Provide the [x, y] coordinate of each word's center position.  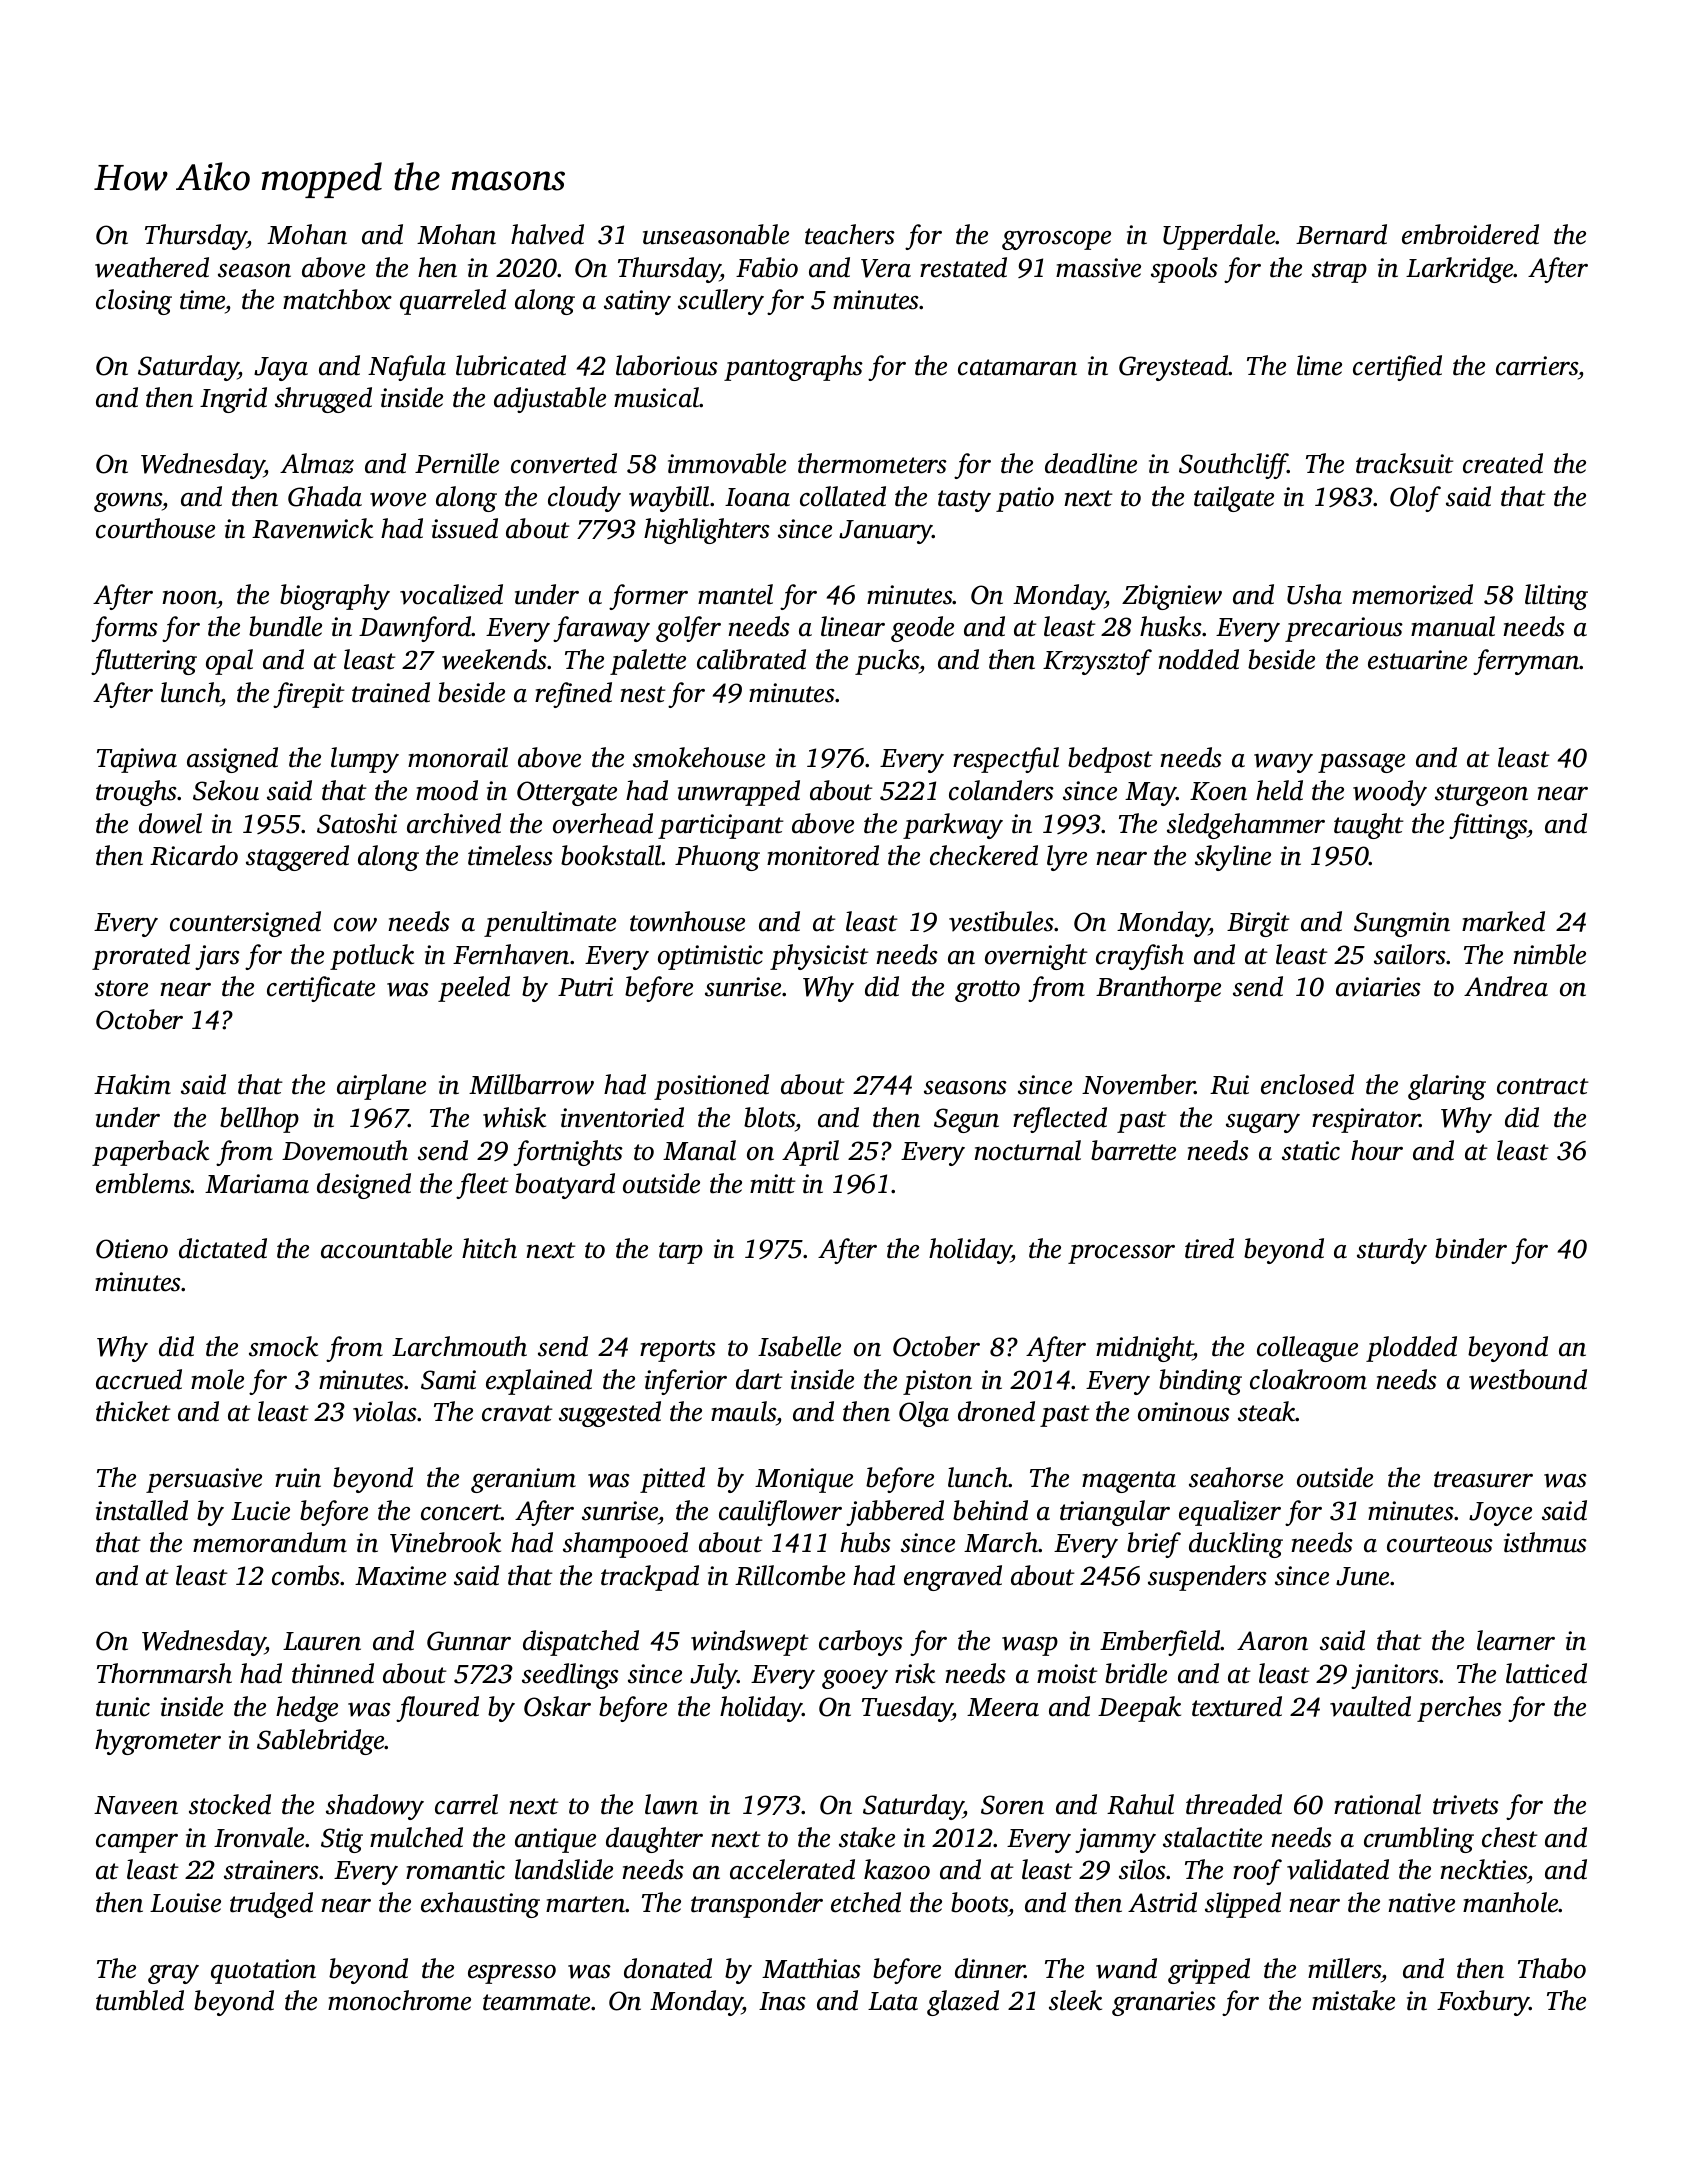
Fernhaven [511, 954]
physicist [819, 957]
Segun [966, 1120]
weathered [152, 267]
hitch [489, 1248]
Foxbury [1483, 2003]
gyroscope [1056, 240]
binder [1471, 1248]
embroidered [1470, 234]
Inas [782, 2001]
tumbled [140, 2000]
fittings [1488, 826]
